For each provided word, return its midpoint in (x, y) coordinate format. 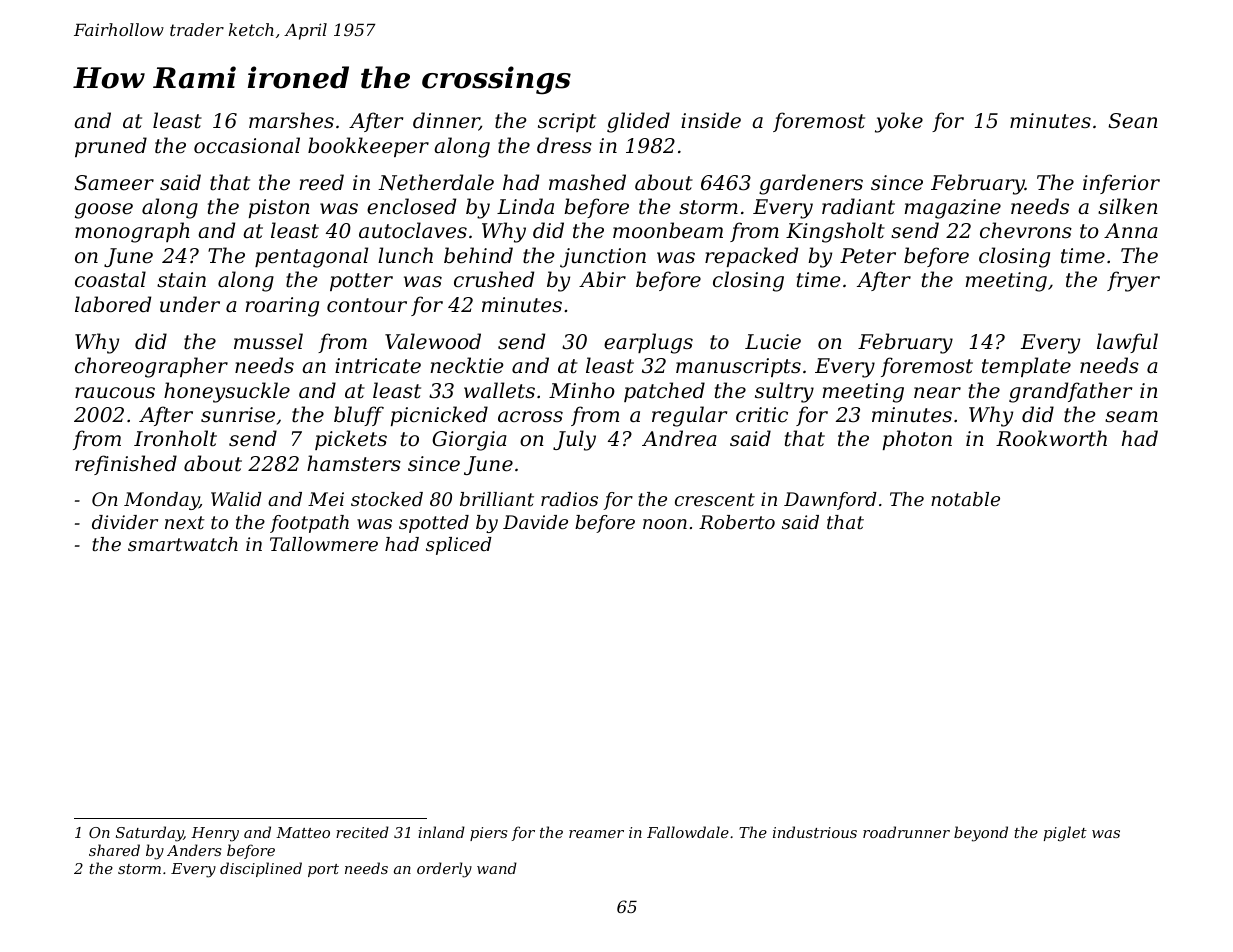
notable (965, 499)
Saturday (150, 834)
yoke (899, 122)
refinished (126, 465)
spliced (459, 546)
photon (917, 440)
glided (638, 122)
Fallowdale (688, 832)
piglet (1065, 834)
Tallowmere (324, 544)
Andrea (679, 438)
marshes (291, 120)
